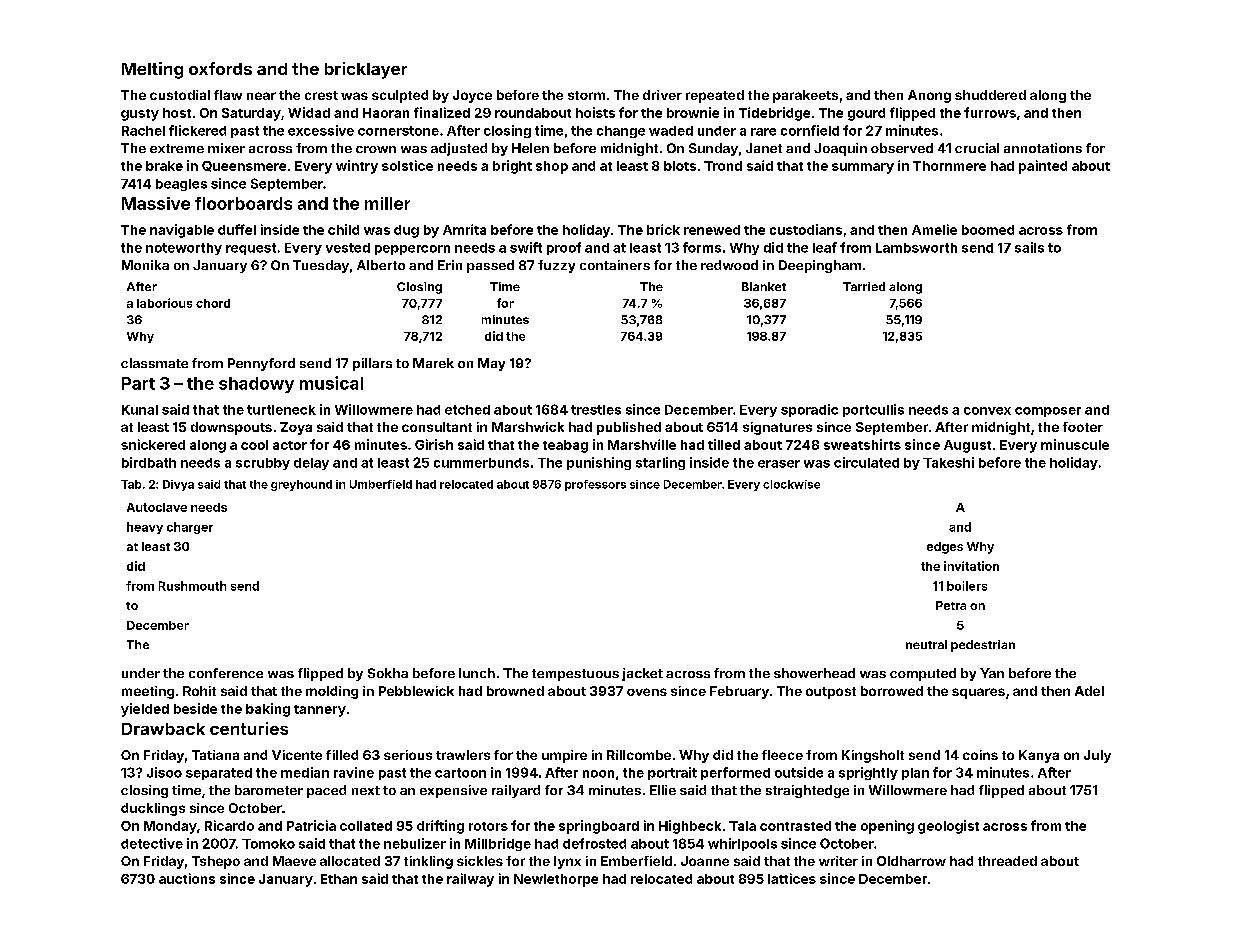 This page has width=1233, height=952. What do you see at coordinates (268, 710) in the page?
I see `baking` at bounding box center [268, 710].
